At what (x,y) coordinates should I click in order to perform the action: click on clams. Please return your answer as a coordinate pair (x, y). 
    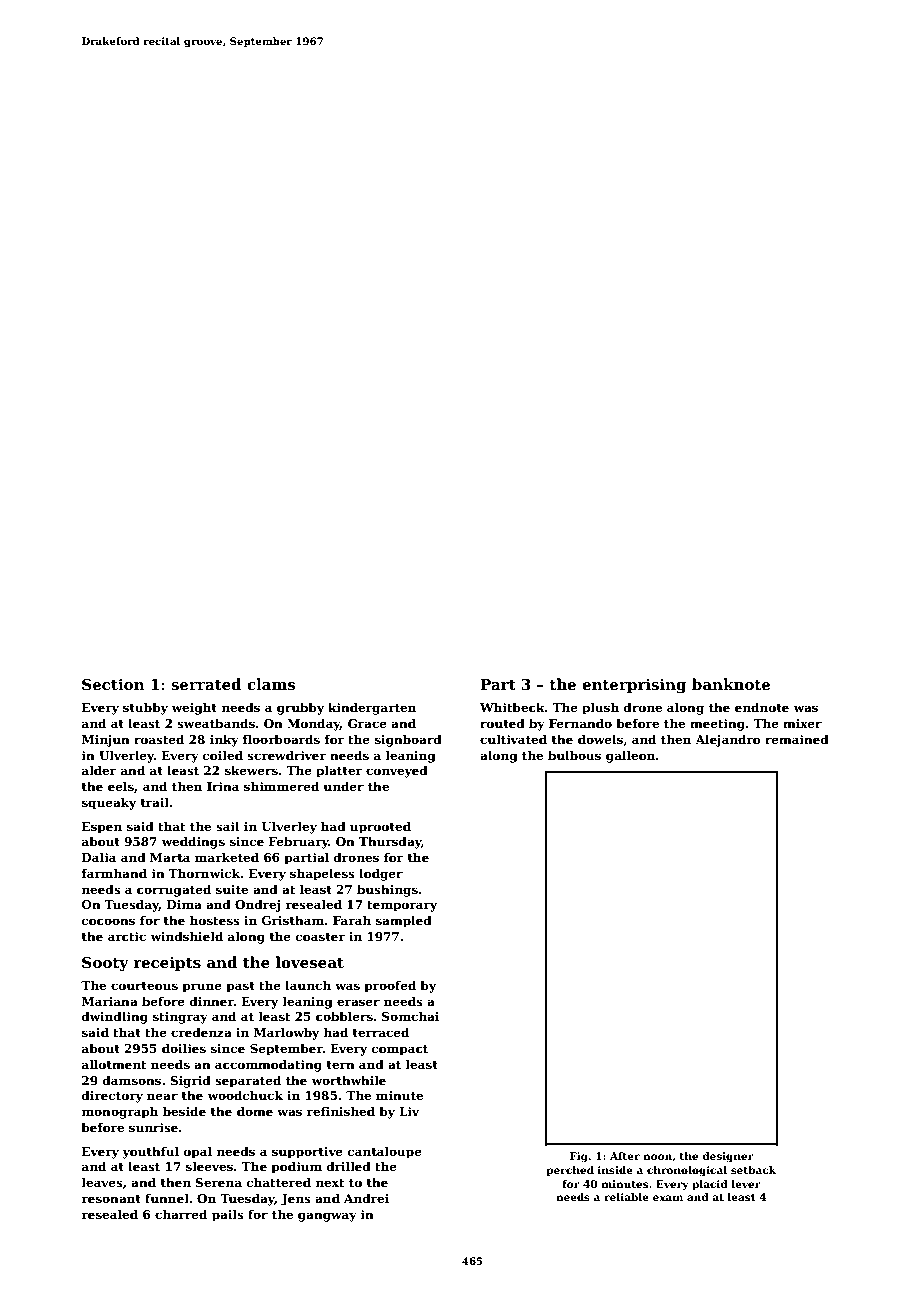
    Looking at the image, I should click on (271, 684).
